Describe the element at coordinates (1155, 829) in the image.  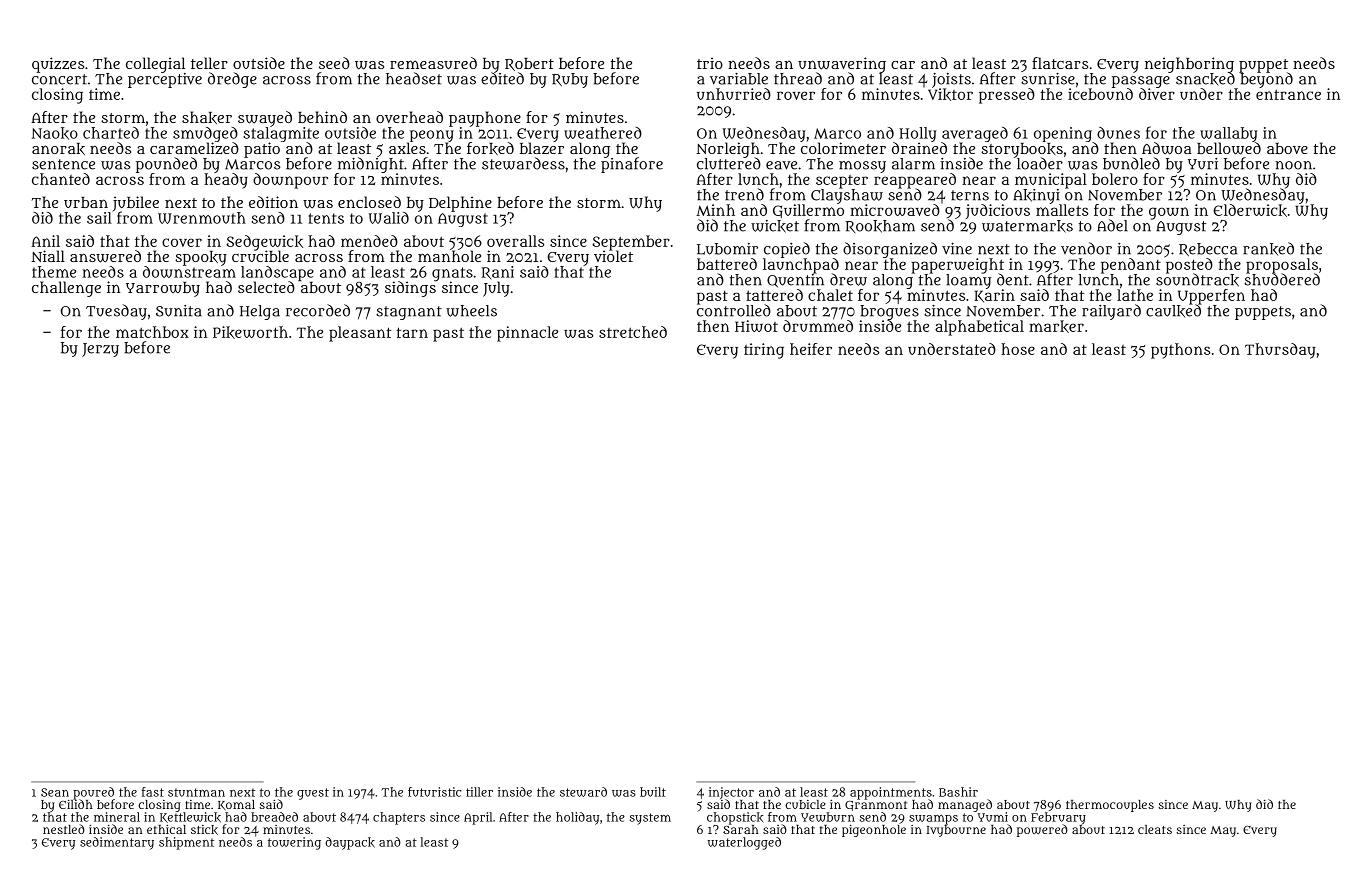
I see `cleats` at that location.
